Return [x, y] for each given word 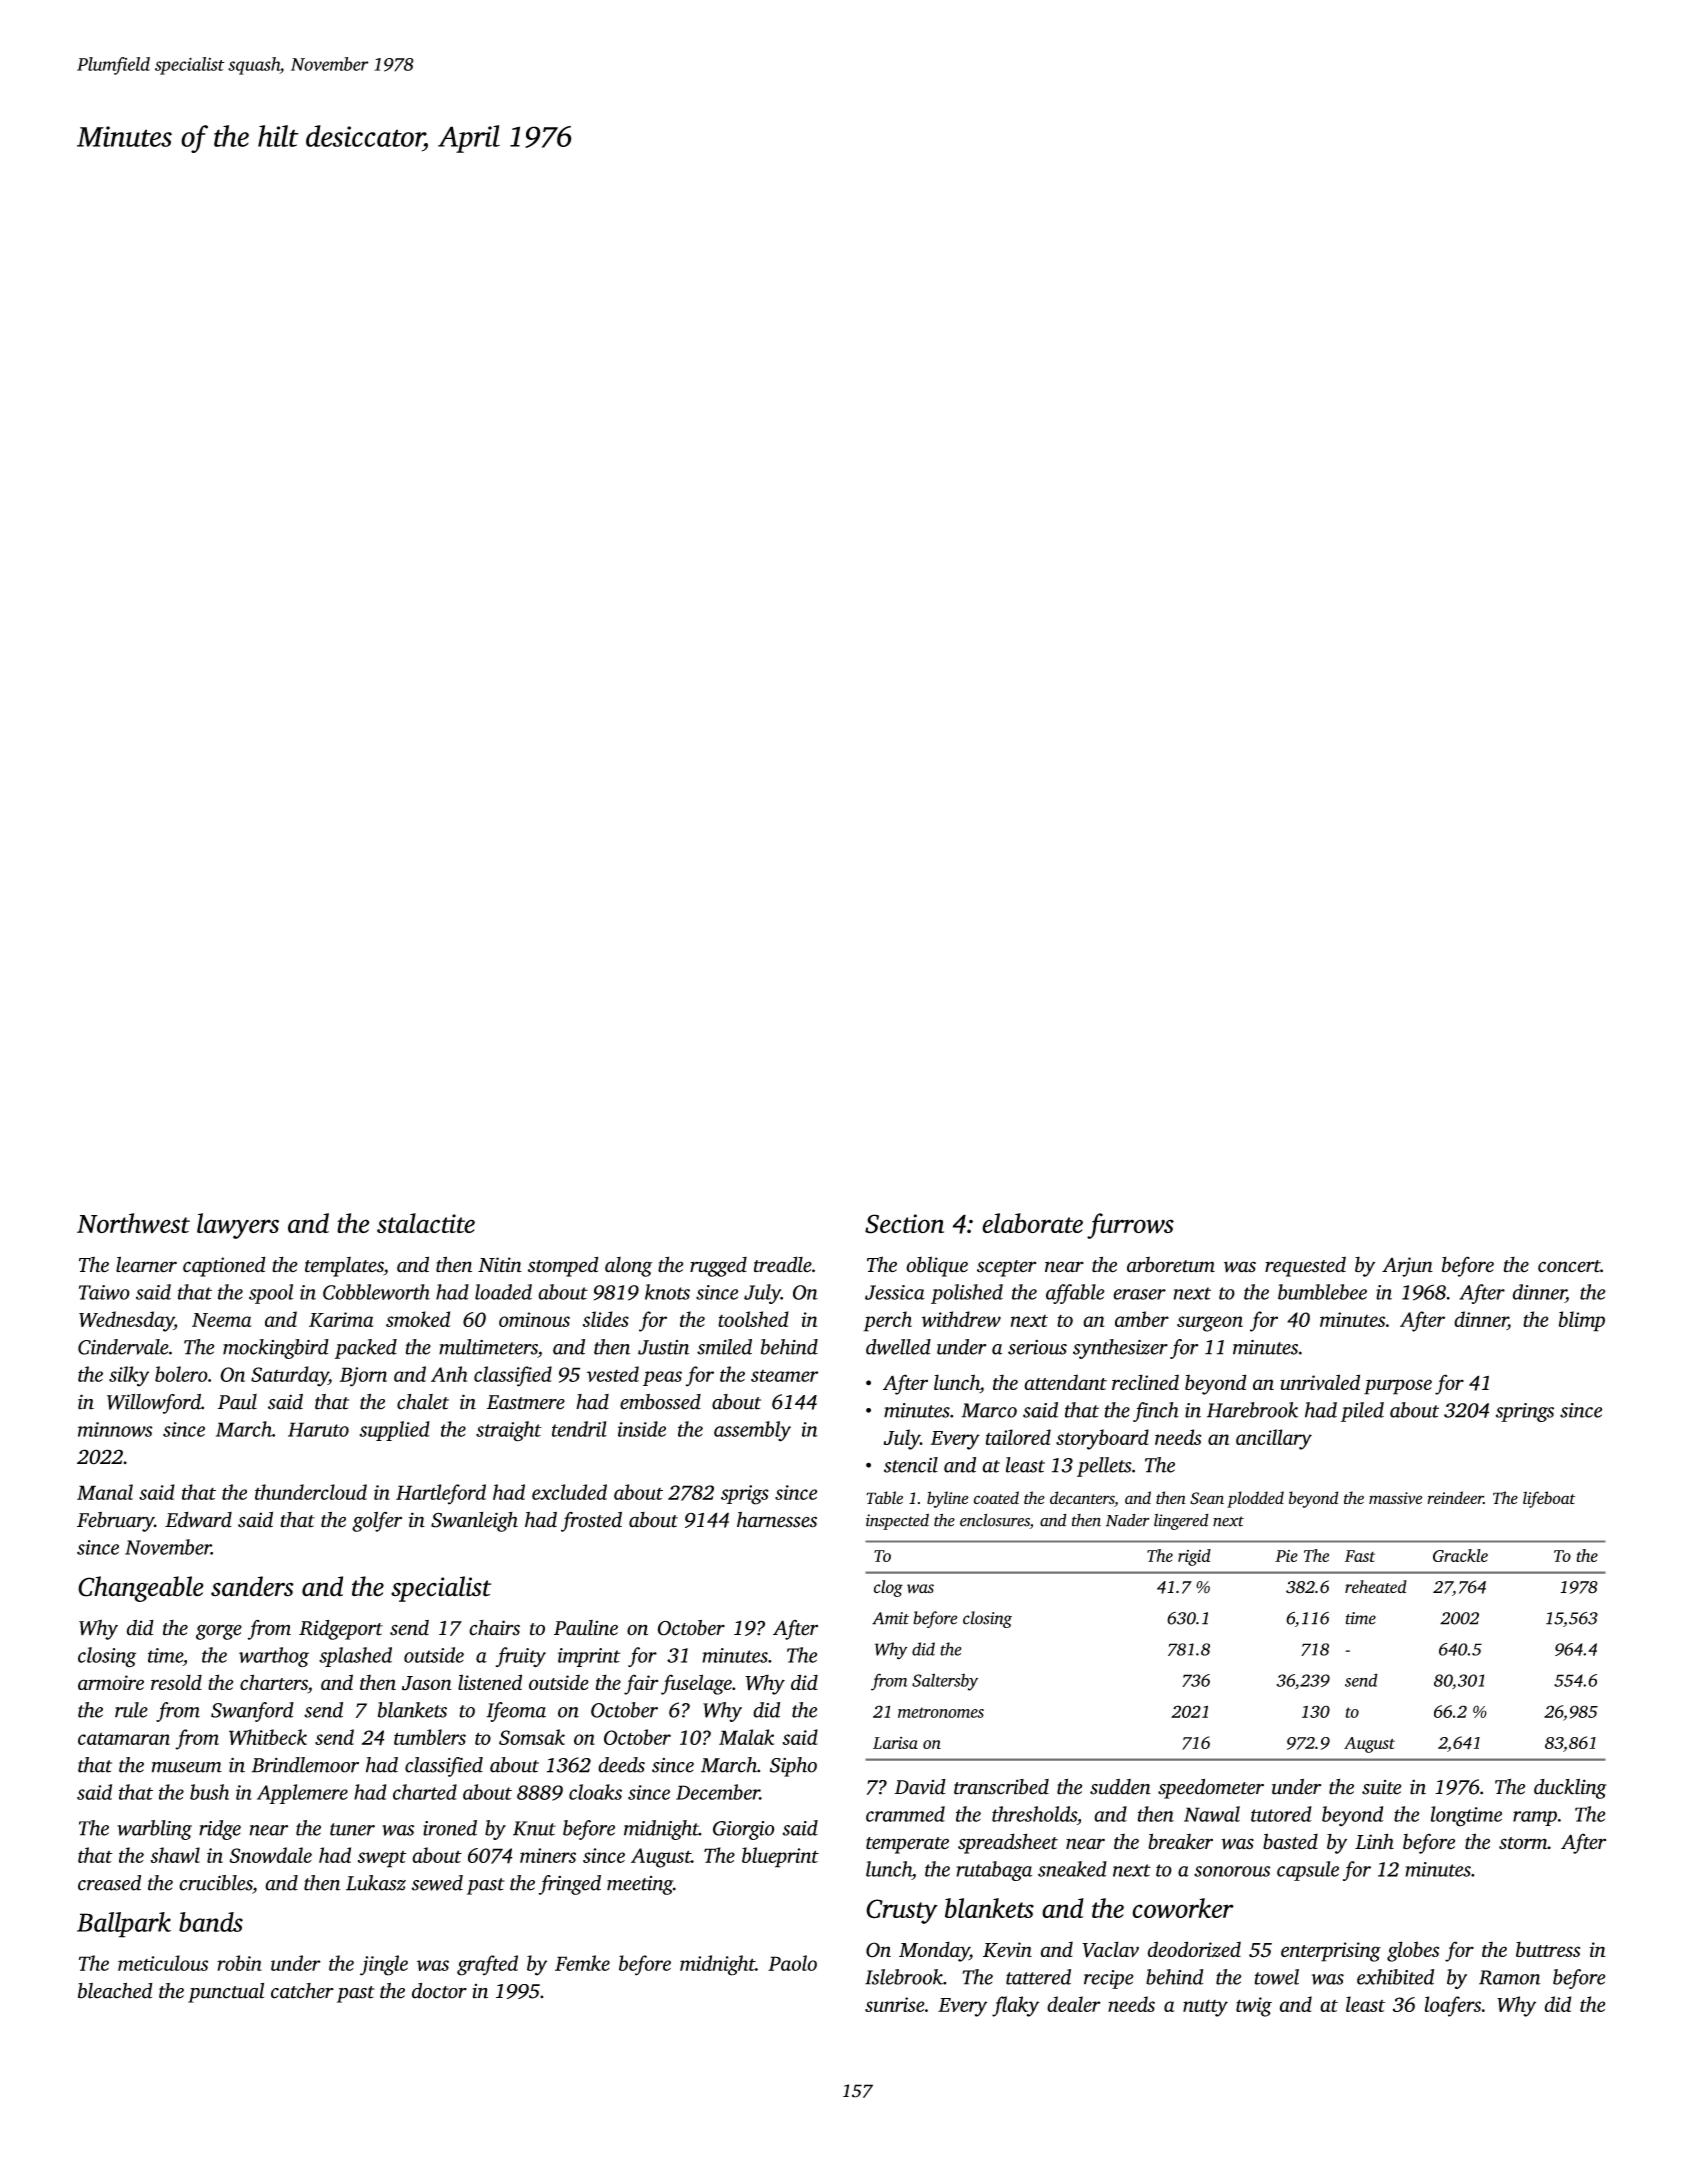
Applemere [302, 1794]
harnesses [777, 1519]
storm [1523, 1843]
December [718, 1792]
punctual [226, 1993]
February [115, 1521]
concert [1569, 1266]
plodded [1255, 1499]
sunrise [895, 2004]
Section [904, 1224]
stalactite [426, 1223]
